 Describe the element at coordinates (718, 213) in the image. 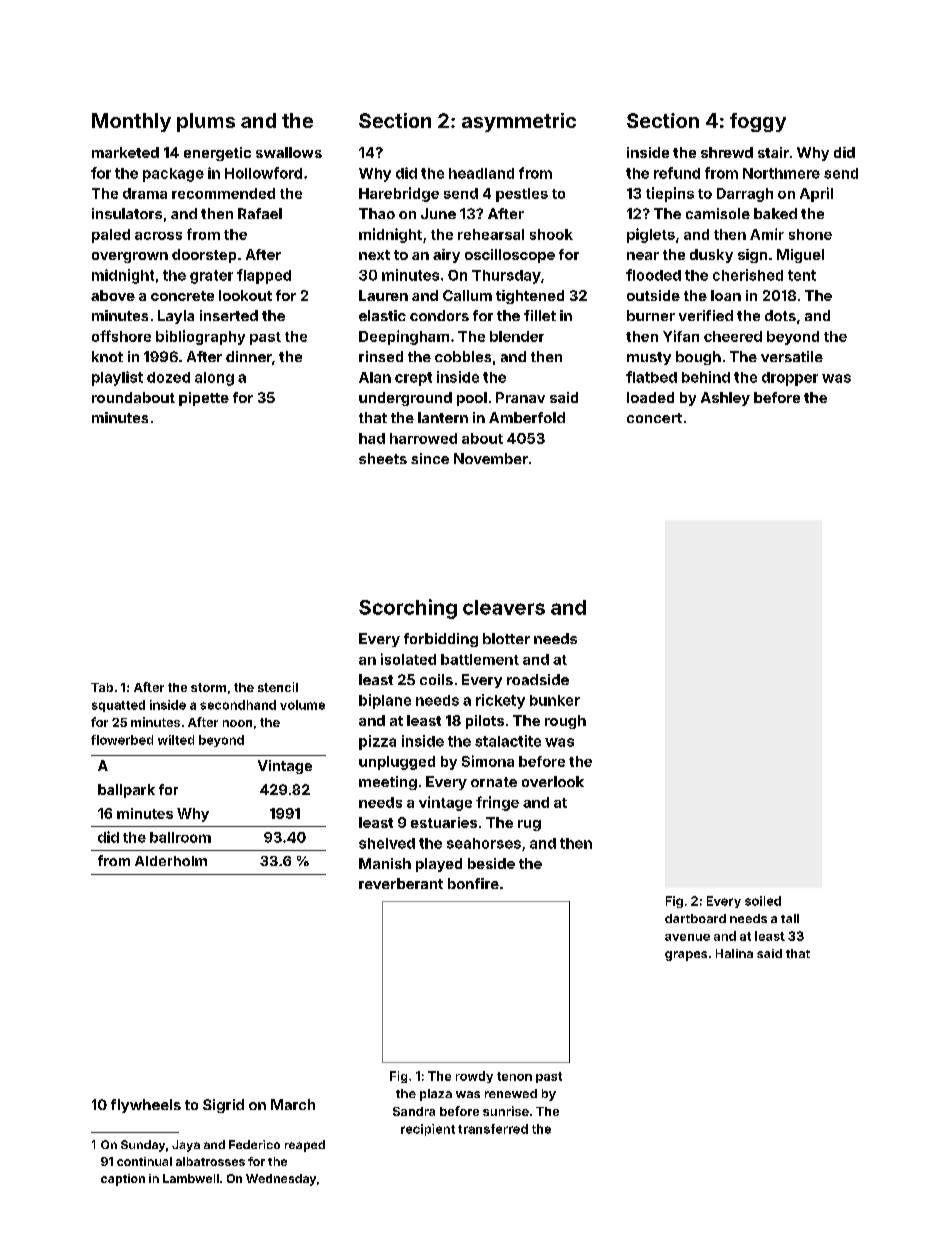

I see `camisole` at that location.
